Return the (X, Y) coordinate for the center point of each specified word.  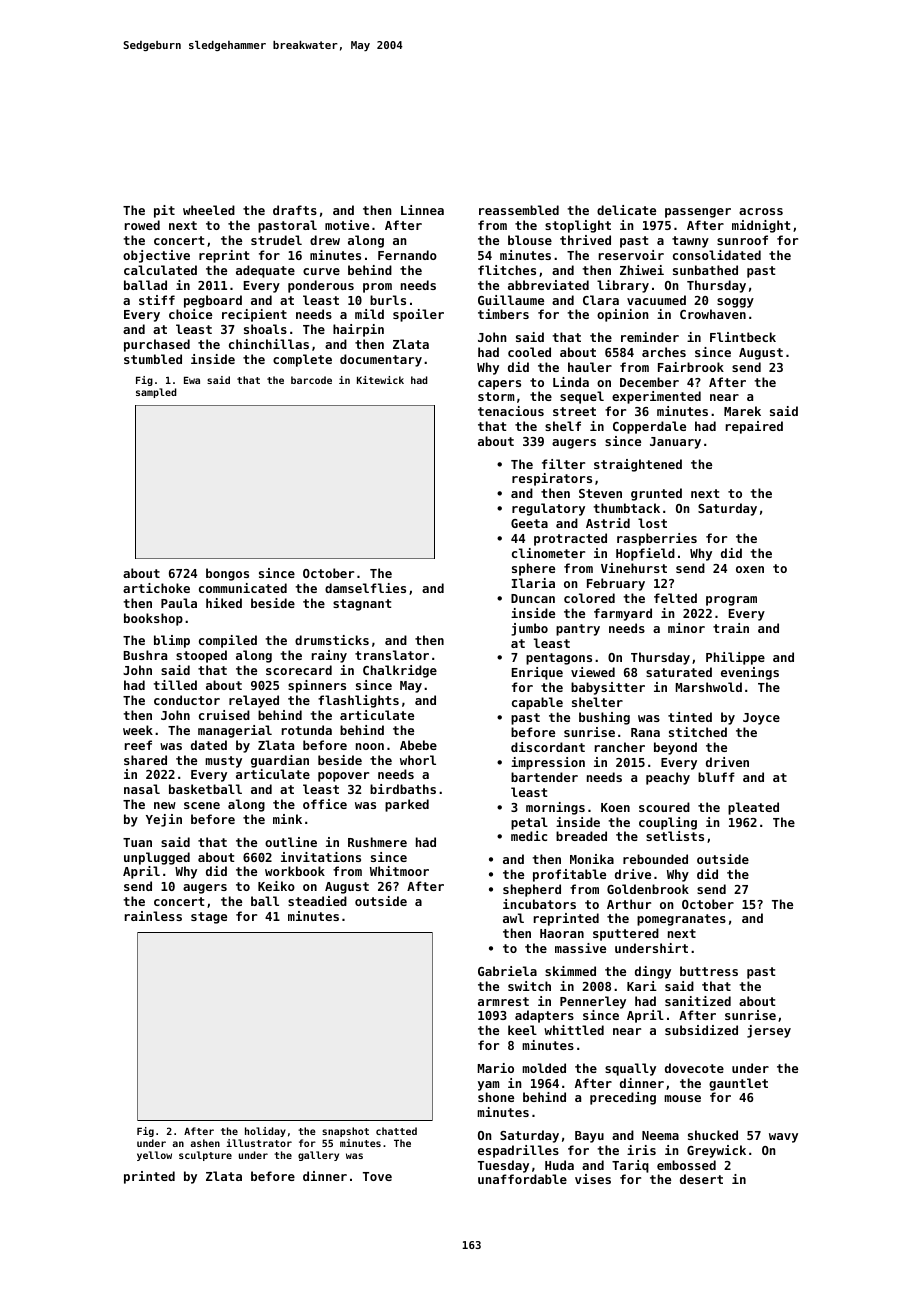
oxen (750, 569)
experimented (656, 397)
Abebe (418, 745)
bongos (227, 574)
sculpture (205, 1156)
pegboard (213, 301)
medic (529, 836)
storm (496, 396)
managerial (235, 731)
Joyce (761, 719)
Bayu (589, 1137)
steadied (317, 901)
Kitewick (380, 380)
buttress (709, 971)
